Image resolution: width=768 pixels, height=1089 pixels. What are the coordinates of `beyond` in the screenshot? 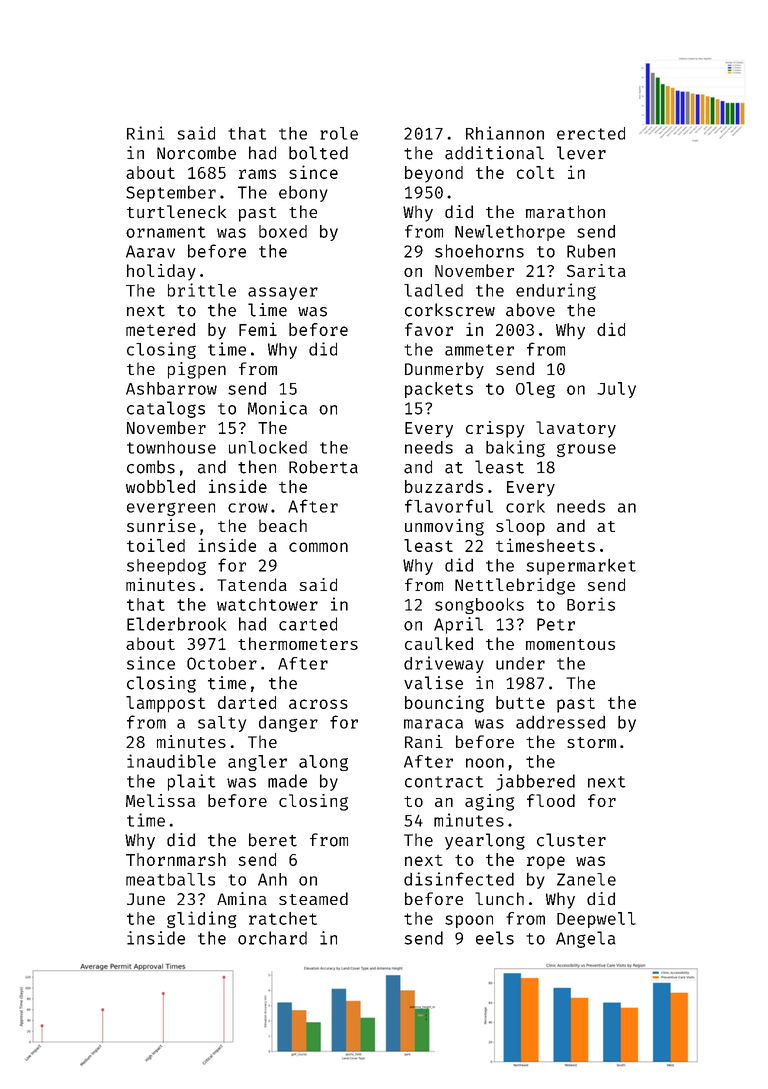 It's located at (434, 174).
